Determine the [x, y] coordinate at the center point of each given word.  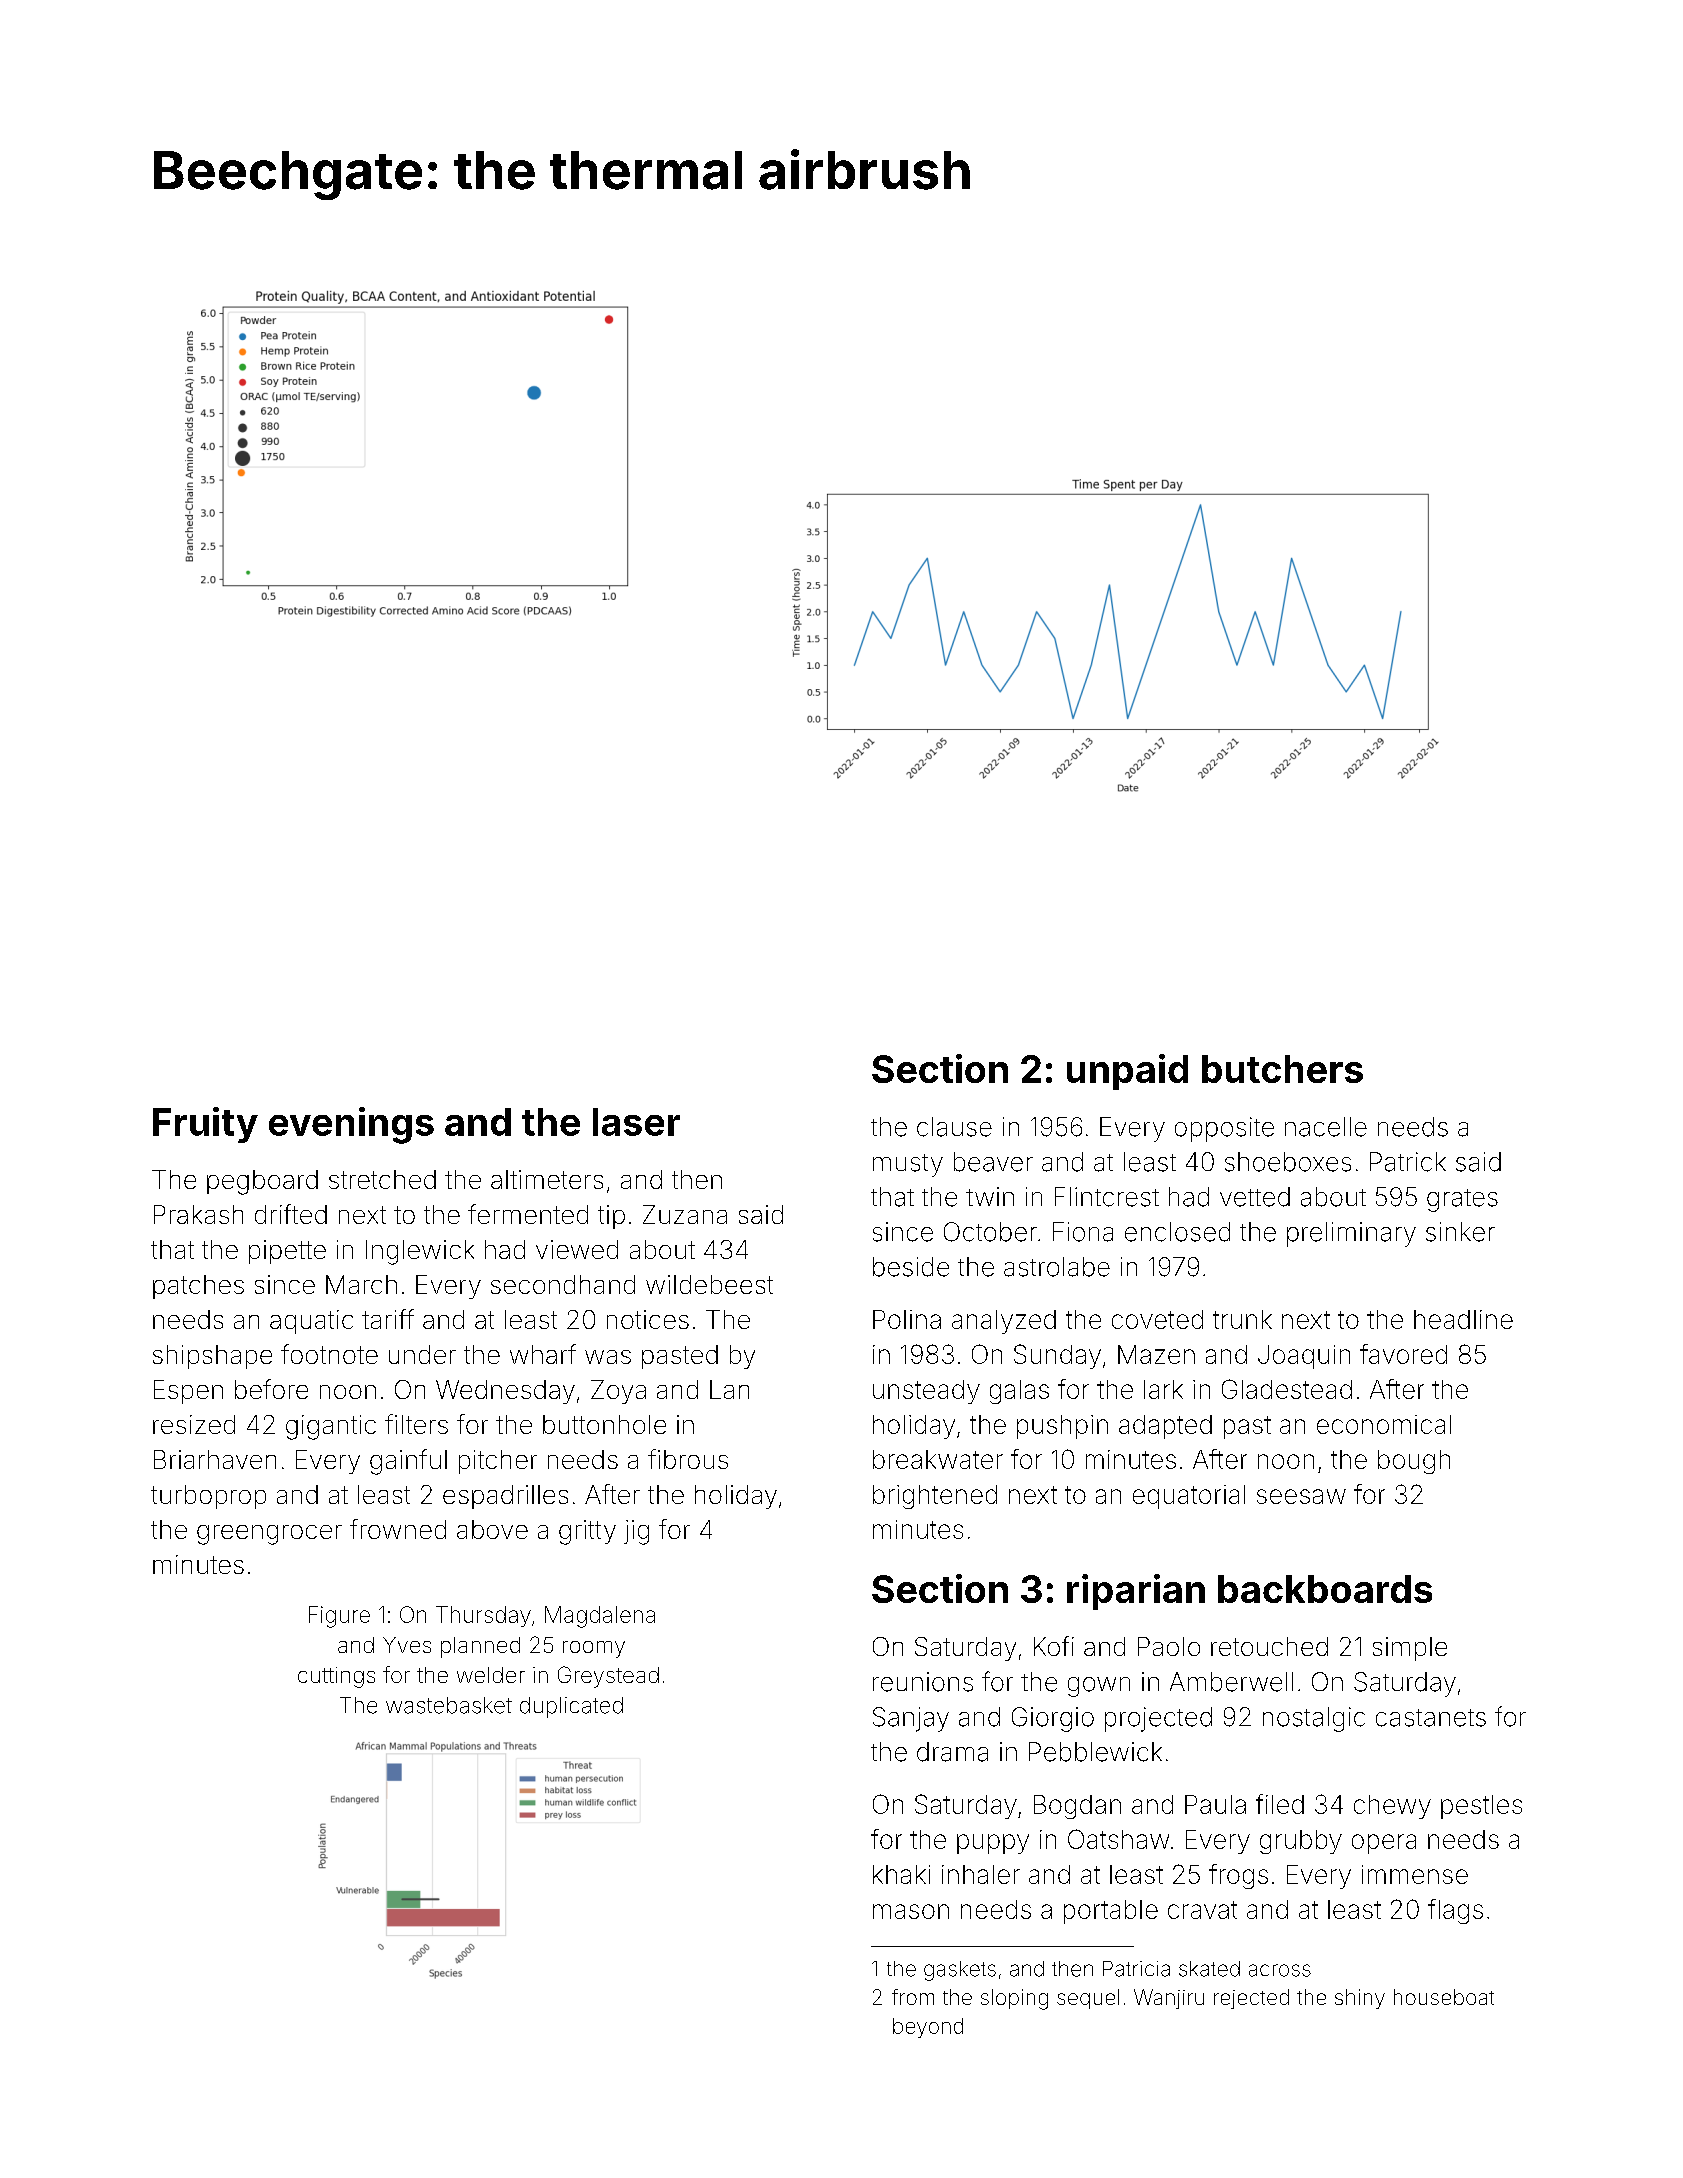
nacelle [1326, 1127]
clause [954, 1127]
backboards [1325, 1589]
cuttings [336, 1677]
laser [636, 1122]
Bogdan [1077, 1807]
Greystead [608, 1677]
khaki [901, 1874]
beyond [928, 2028]
